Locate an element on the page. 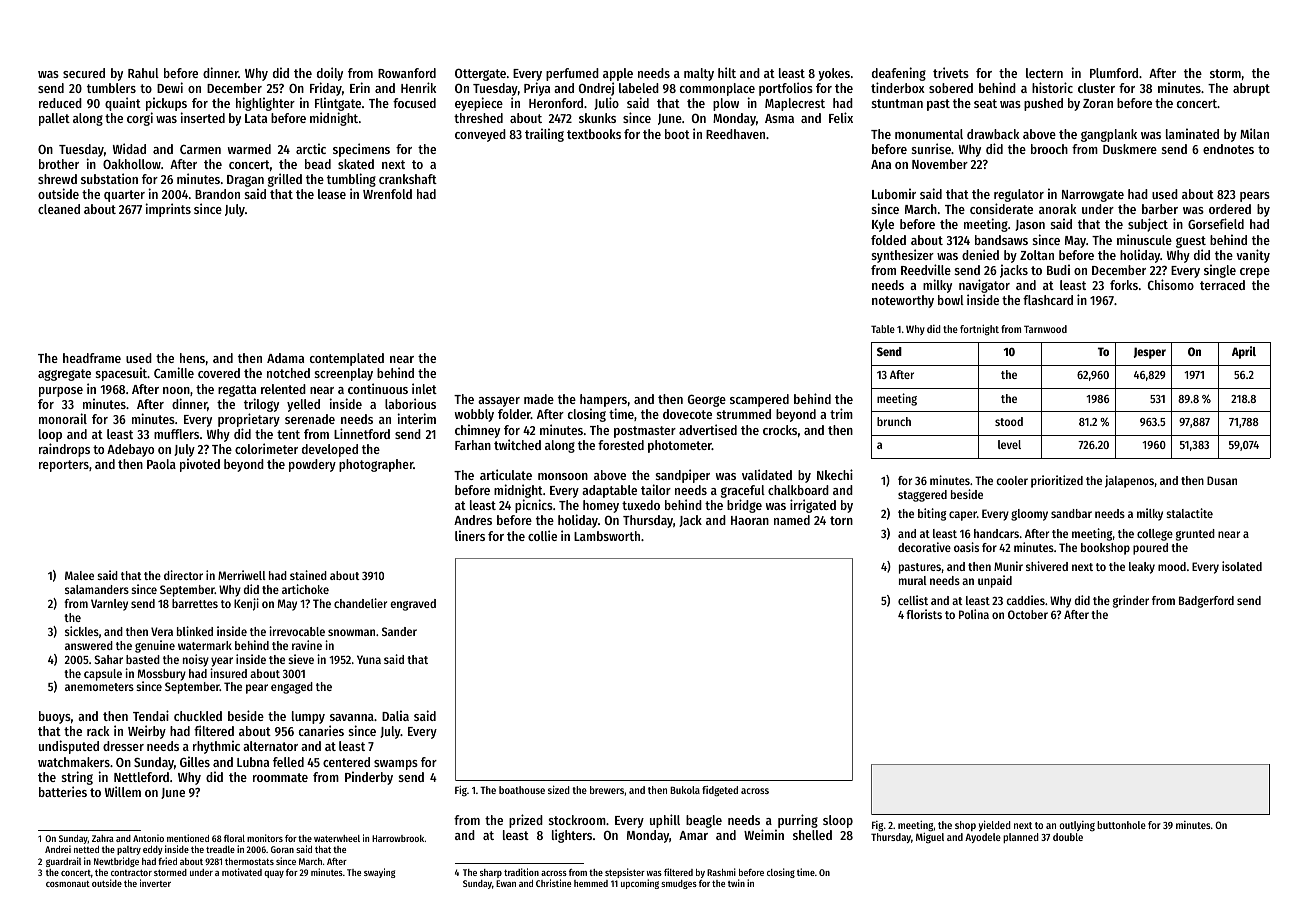  twin is located at coordinates (736, 883).
